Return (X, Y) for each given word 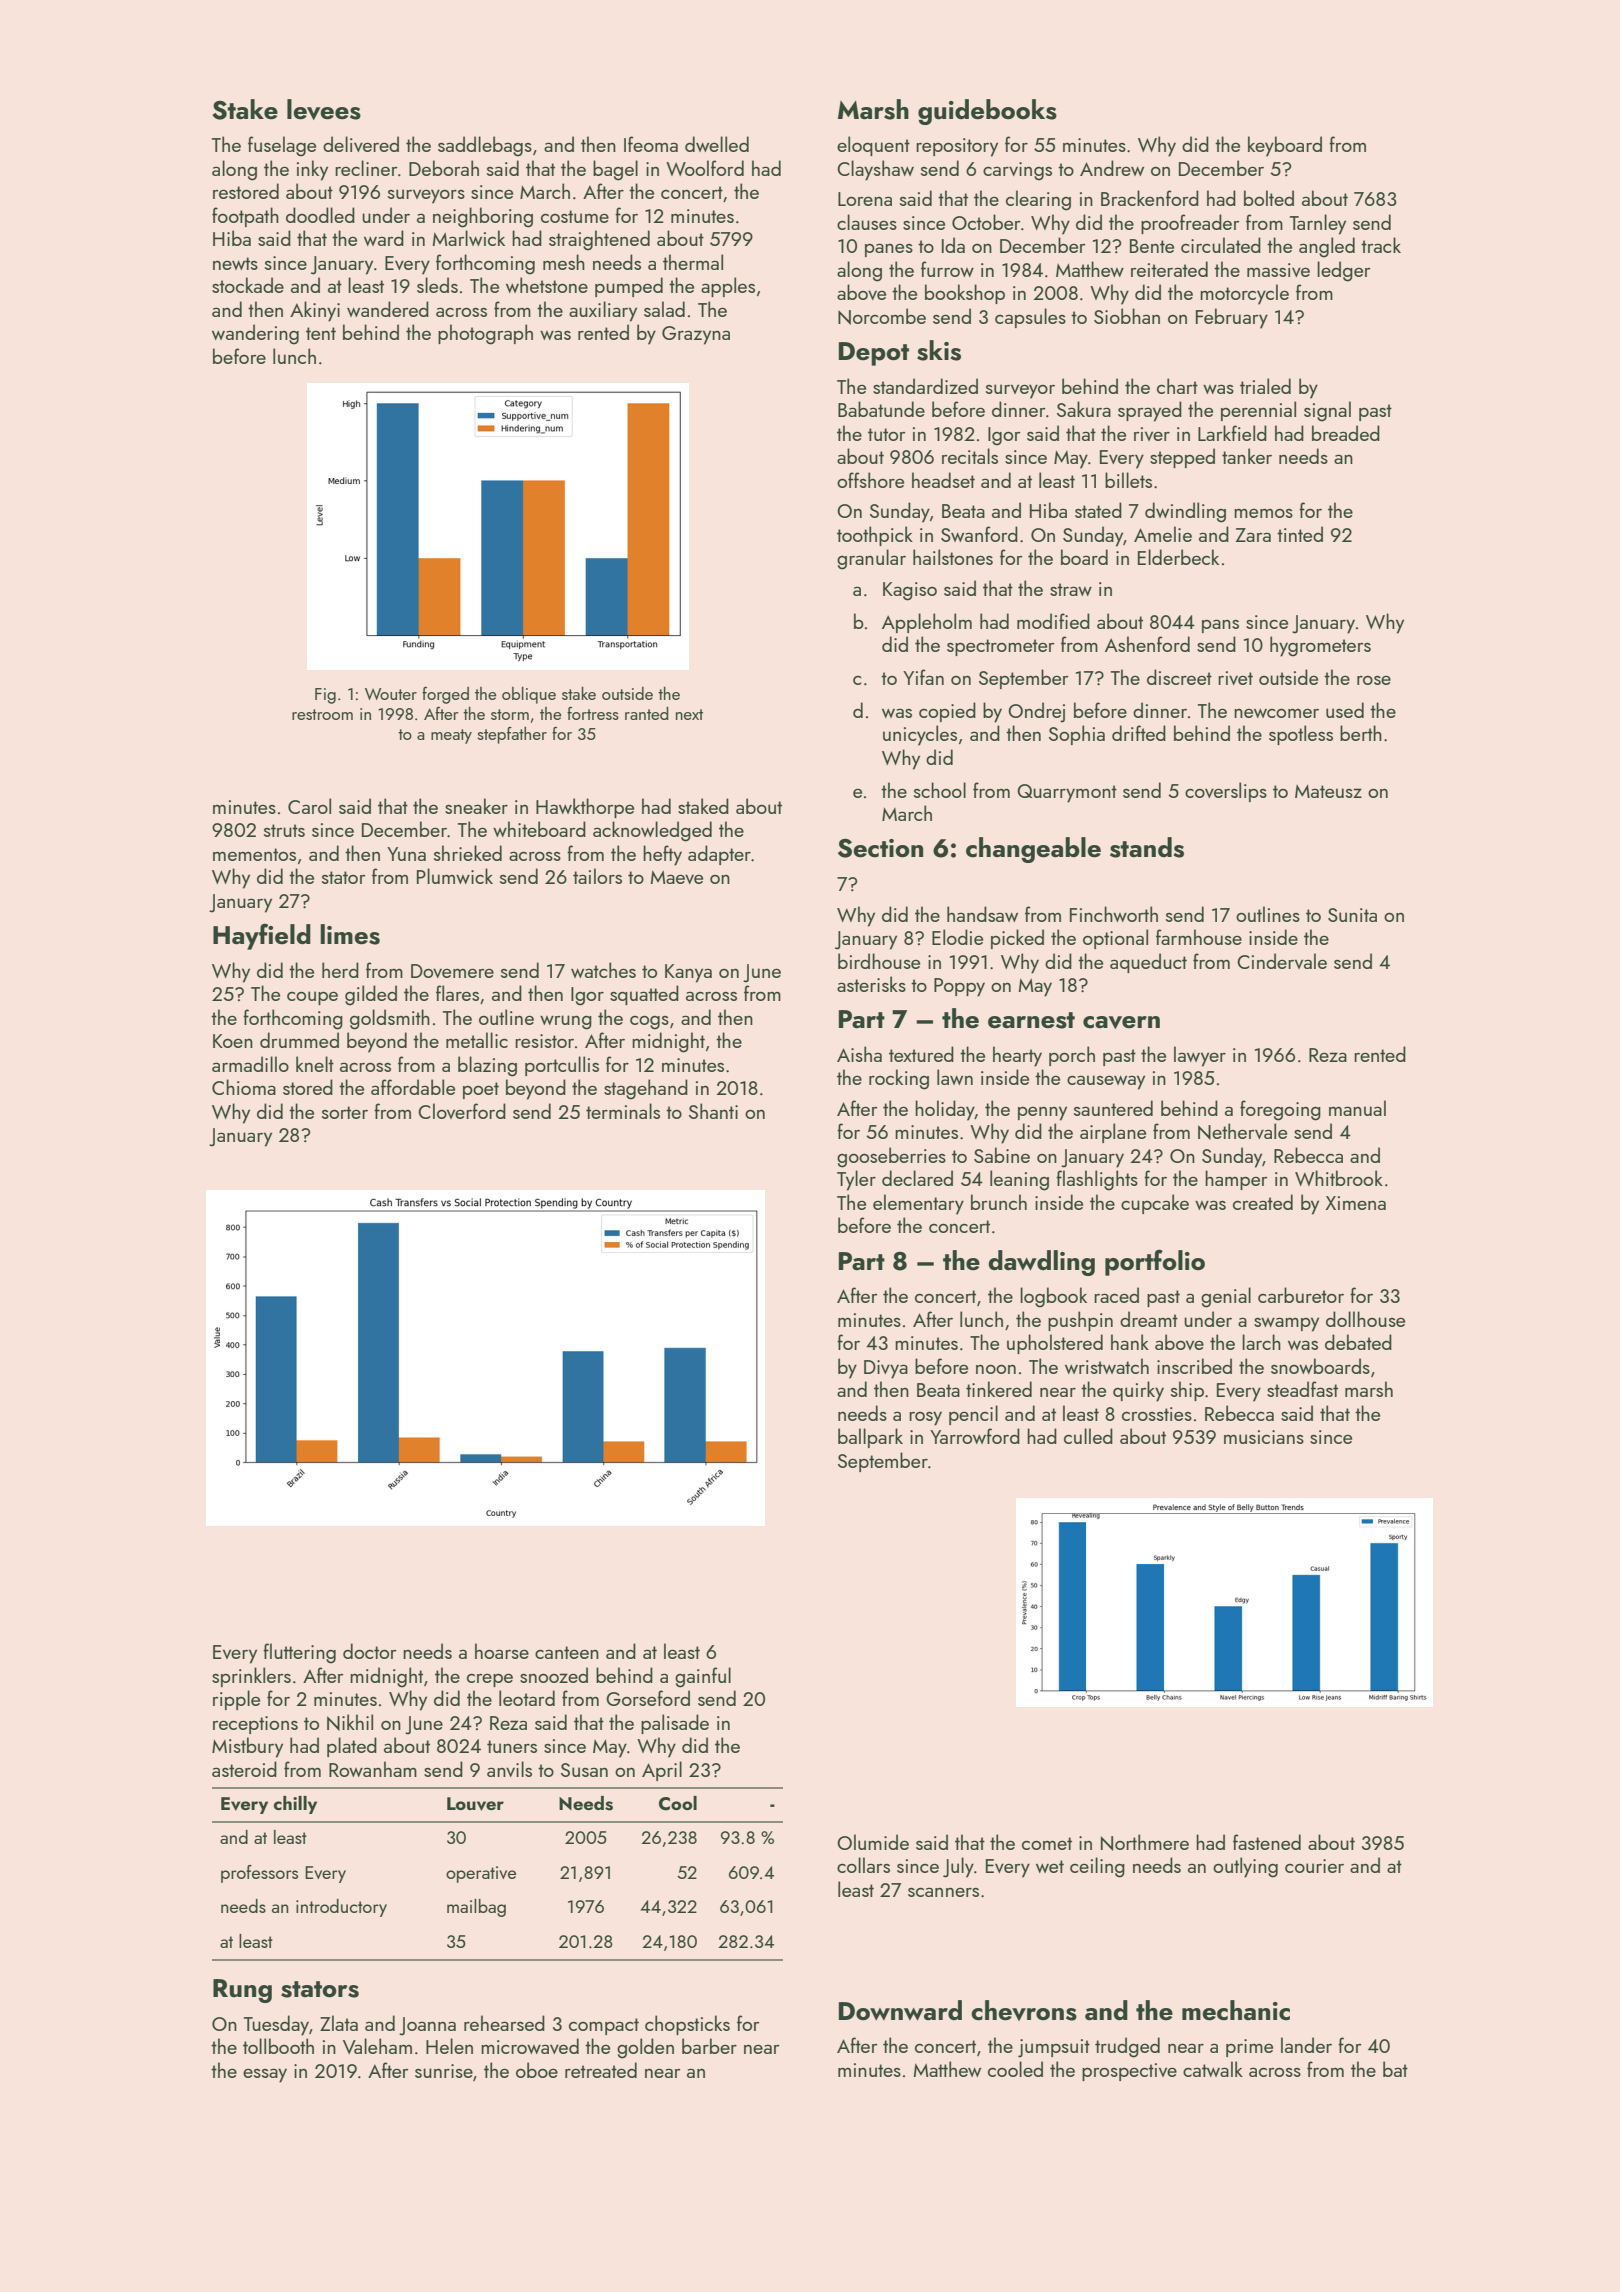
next (689, 714)
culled (1088, 1436)
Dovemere (452, 971)
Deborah (444, 168)
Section (880, 848)
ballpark (870, 1438)
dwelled (717, 144)
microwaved (530, 2046)
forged (445, 695)
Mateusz (1328, 791)
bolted (1269, 198)
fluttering (299, 1653)
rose (1374, 680)
